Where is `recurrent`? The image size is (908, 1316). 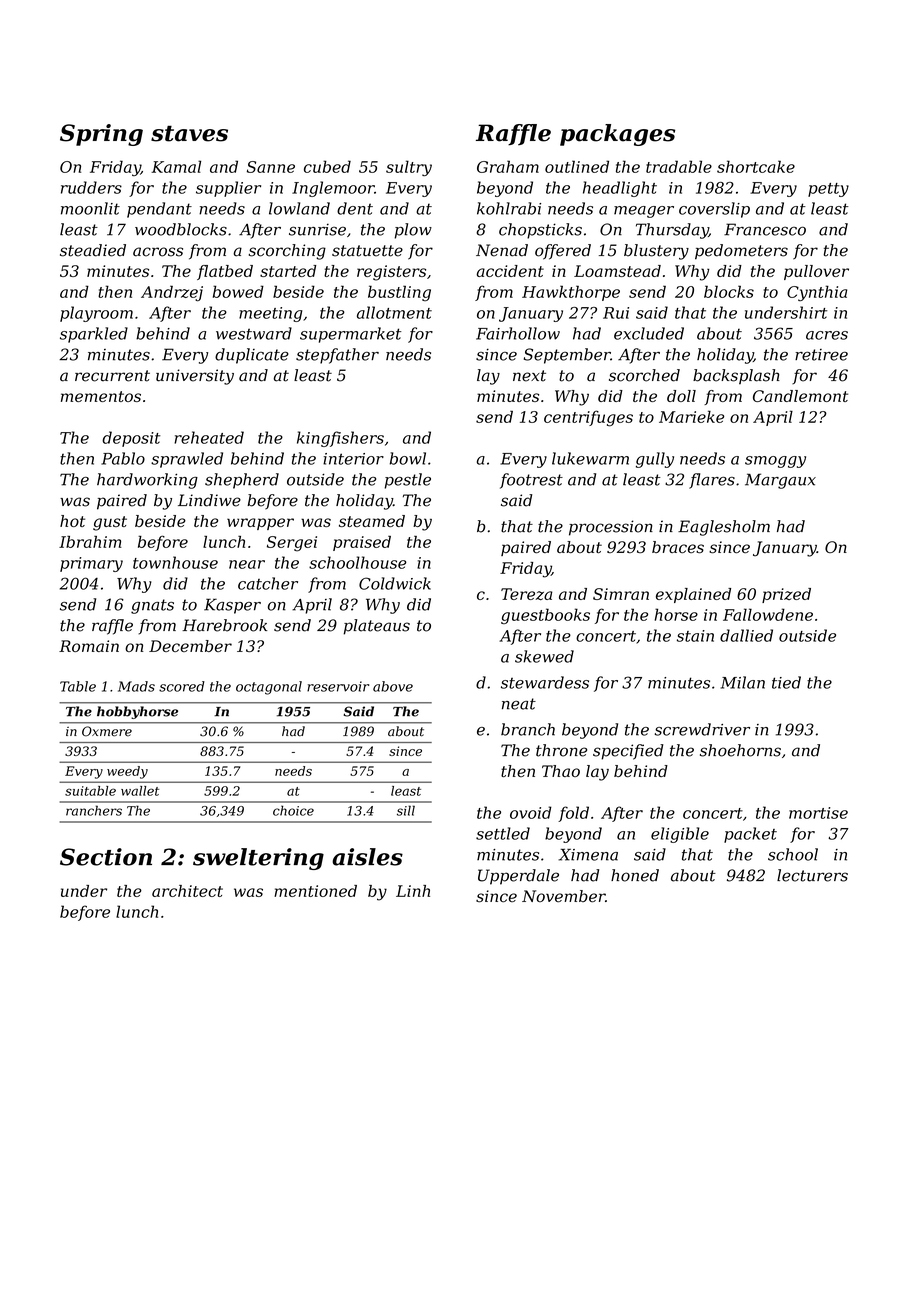
recurrent is located at coordinates (112, 376).
